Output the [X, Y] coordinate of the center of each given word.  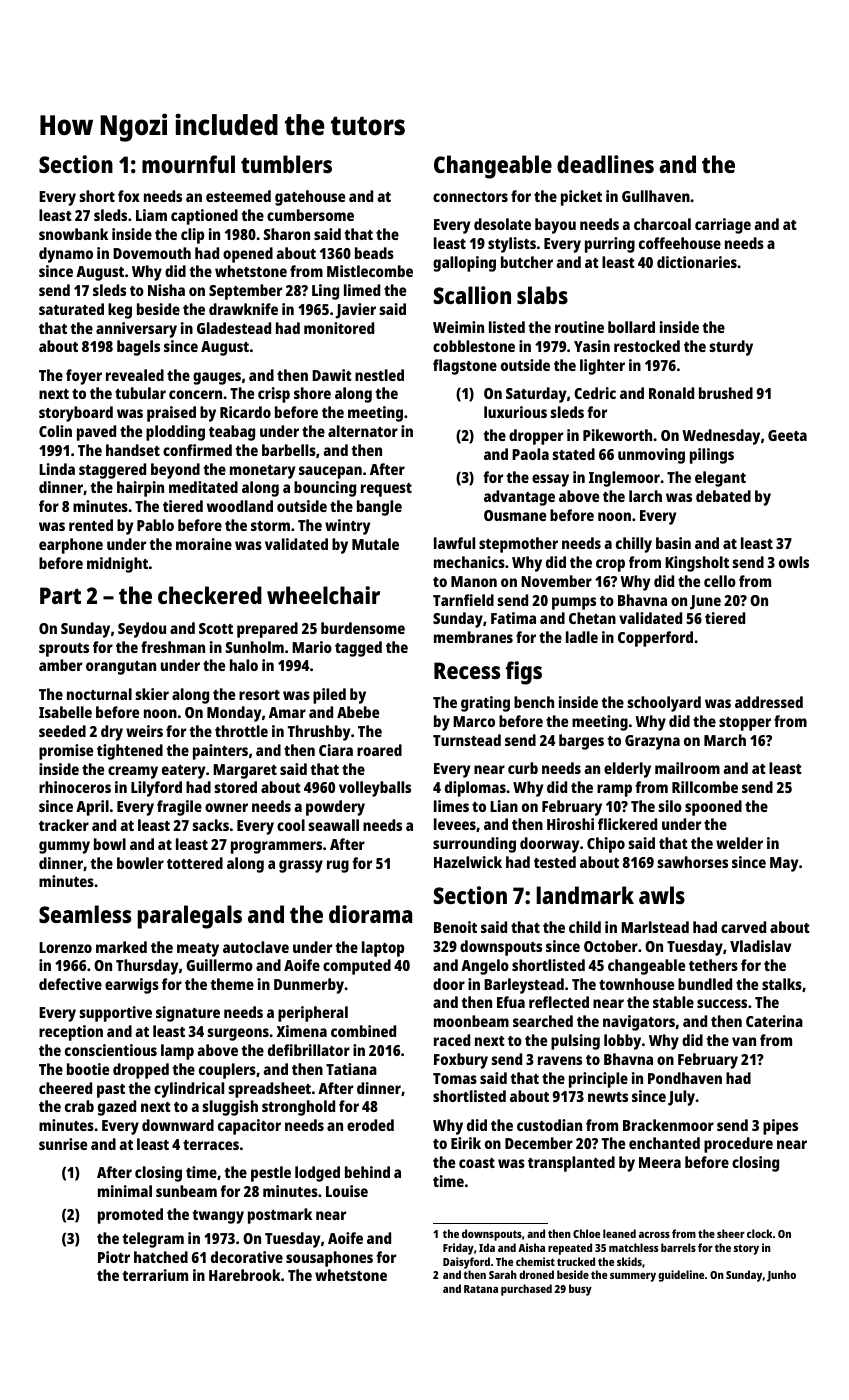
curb [523, 768]
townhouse [636, 984]
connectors [470, 197]
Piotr [114, 1257]
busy [580, 1290]
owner [226, 807]
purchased [526, 1290]
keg [120, 311]
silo [670, 806]
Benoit [455, 927]
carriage [723, 226]
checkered [210, 595]
